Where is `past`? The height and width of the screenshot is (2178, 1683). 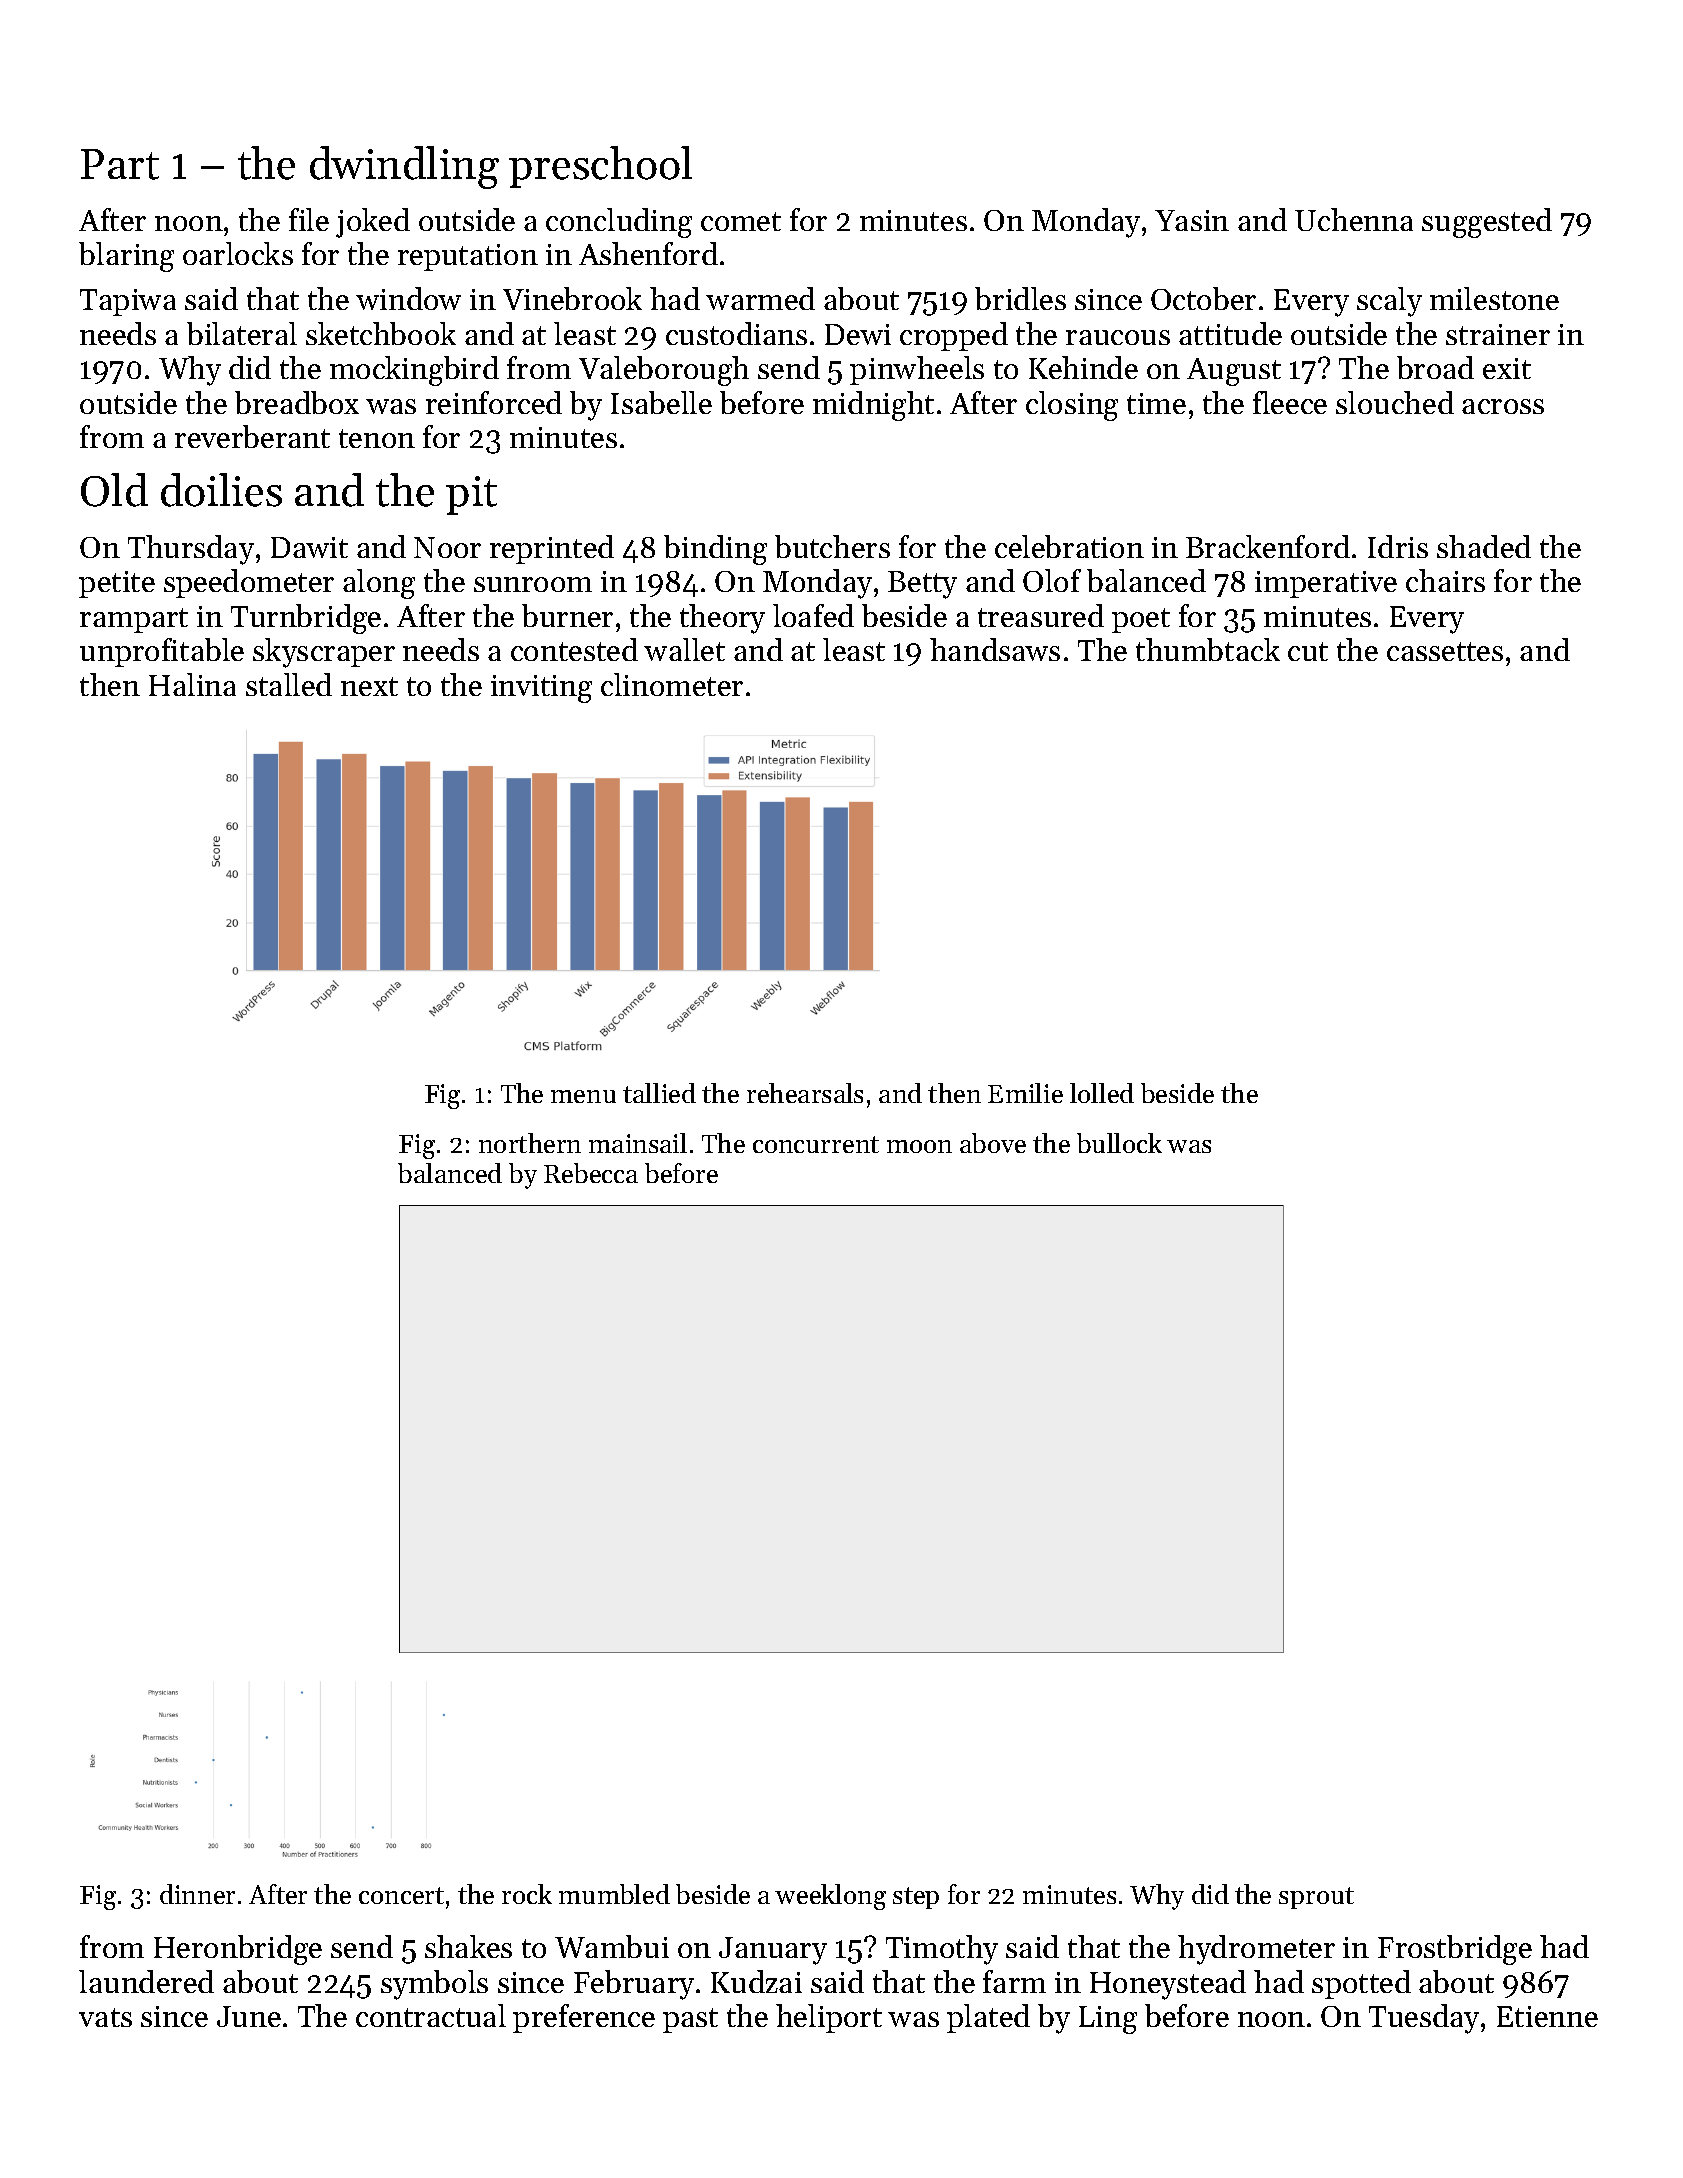
past is located at coordinates (690, 2020).
